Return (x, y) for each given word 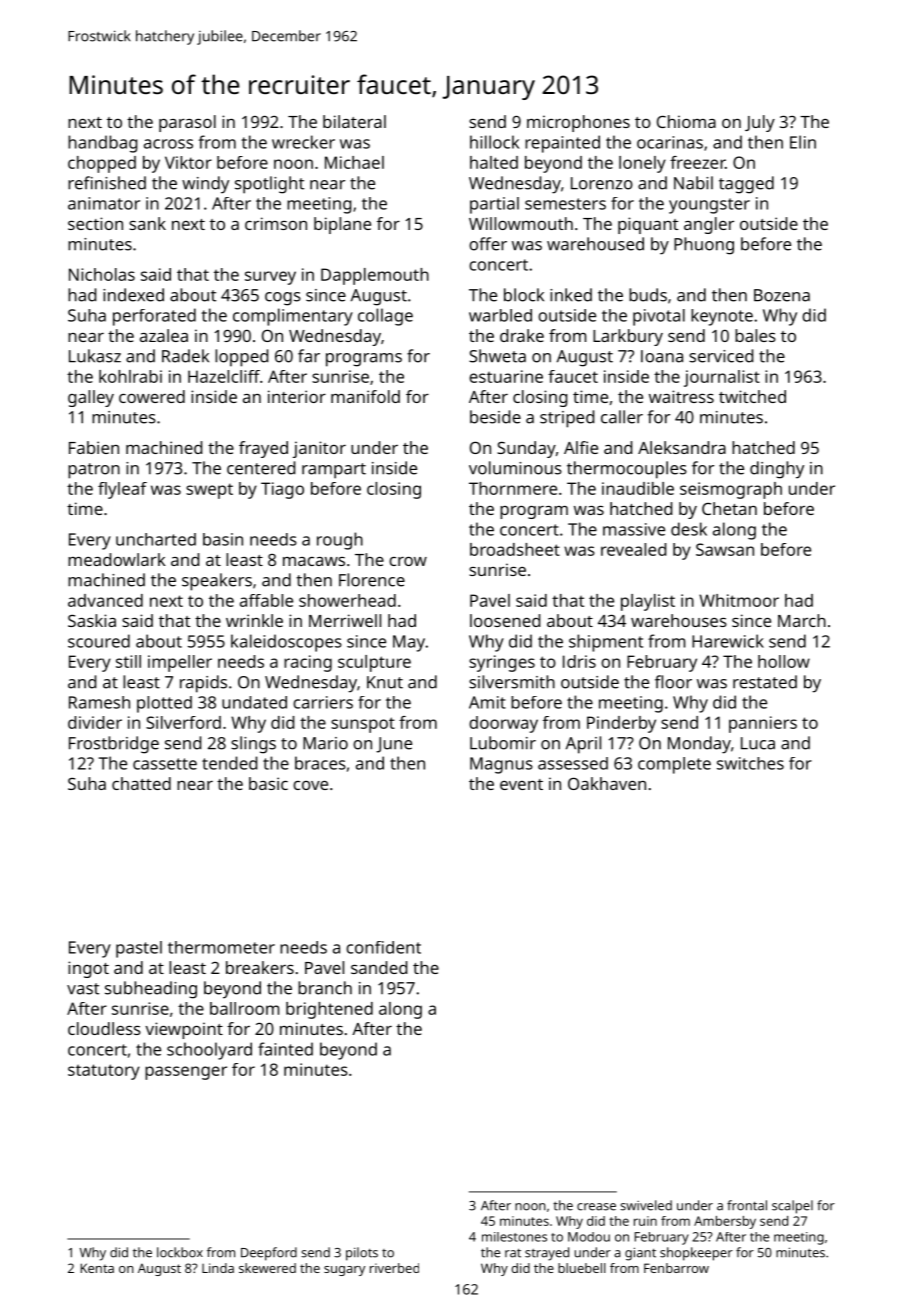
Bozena (782, 295)
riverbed (394, 1268)
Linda (218, 1268)
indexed (133, 295)
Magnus (501, 765)
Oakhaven (607, 783)
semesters (565, 204)
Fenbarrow (676, 1268)
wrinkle (254, 620)
